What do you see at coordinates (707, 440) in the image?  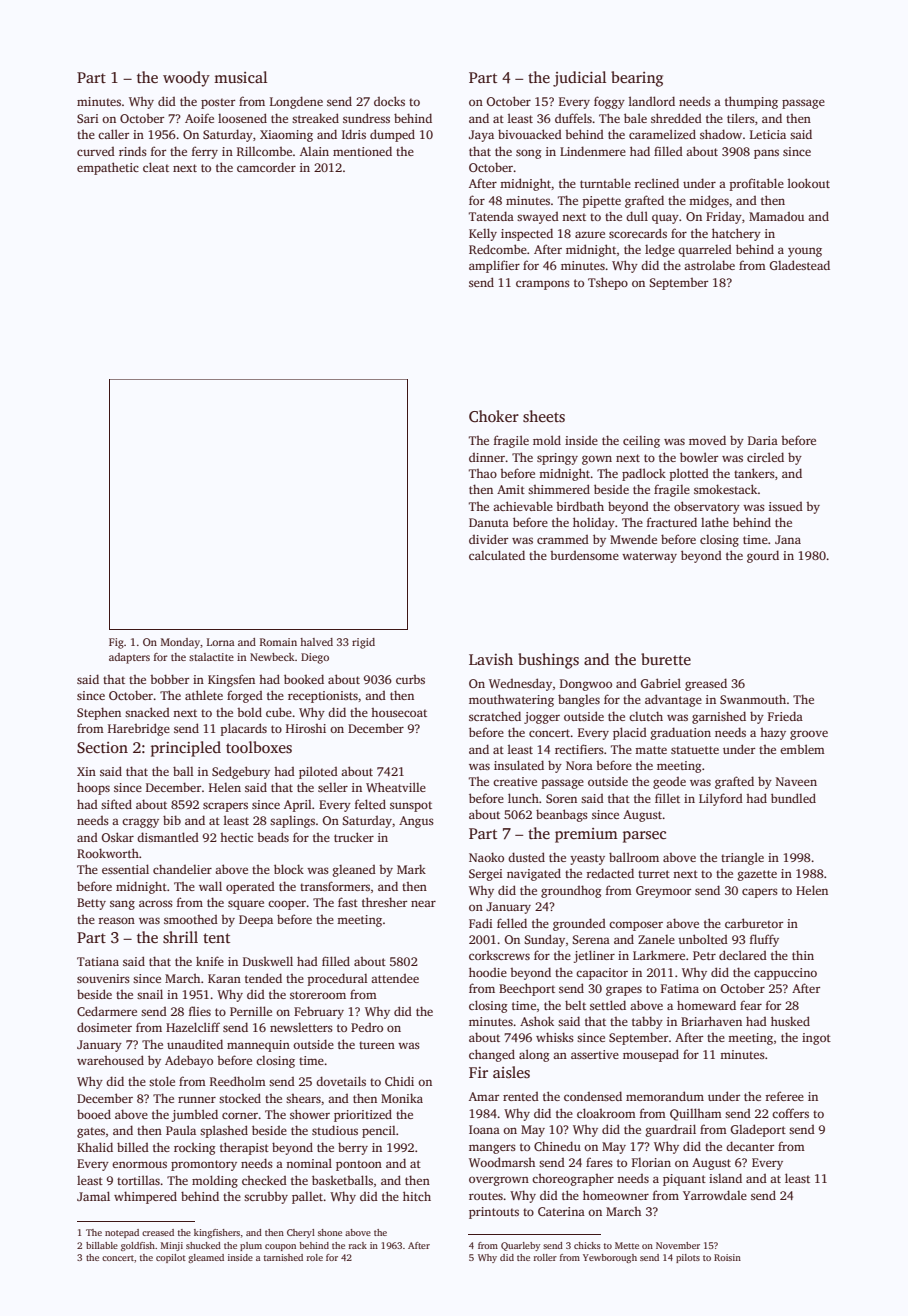 I see `moved` at bounding box center [707, 440].
